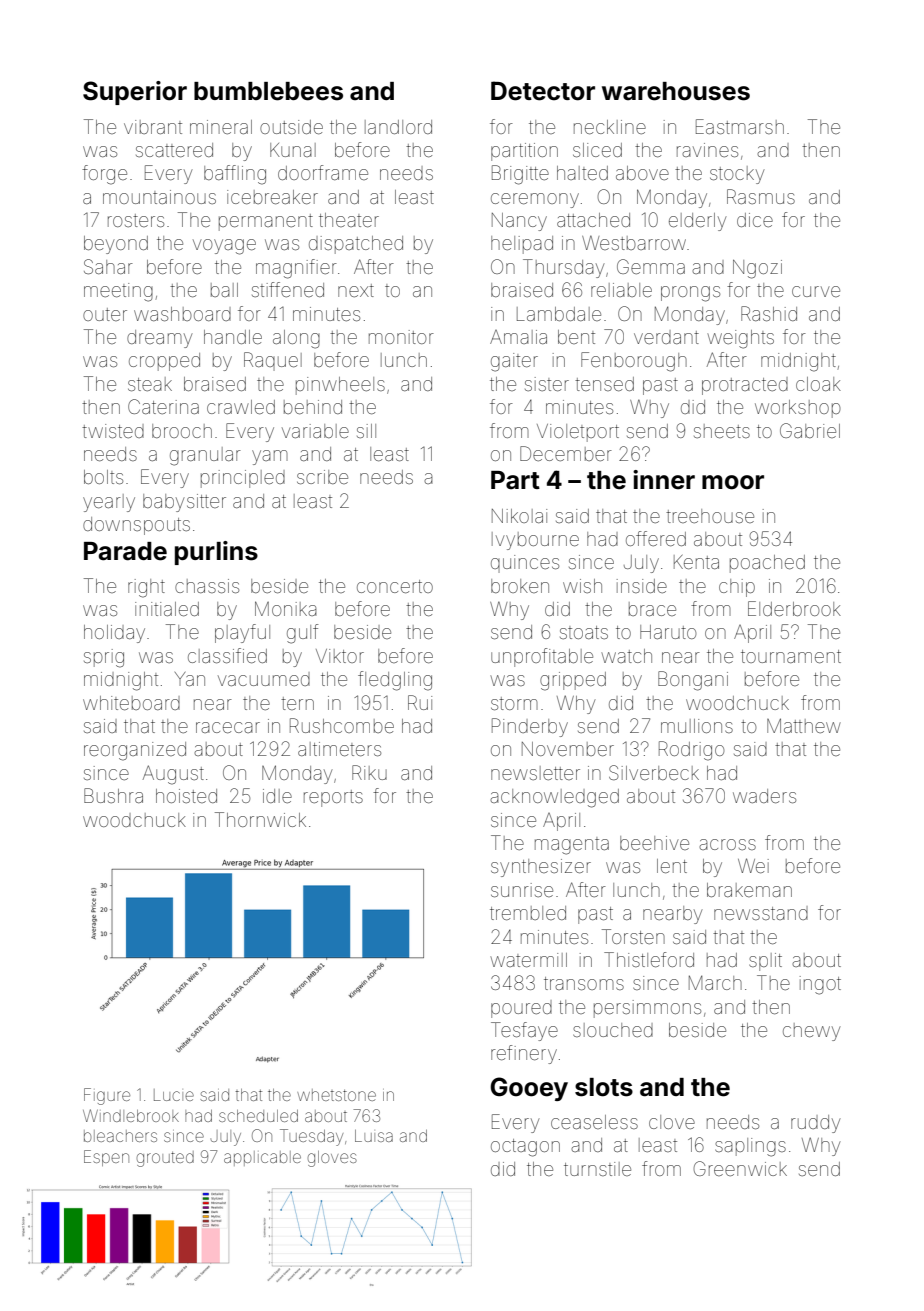 Image resolution: width=924 pixels, height=1311 pixels. Describe the element at coordinates (794, 608) in the page. I see `Elderbrook` at that location.
